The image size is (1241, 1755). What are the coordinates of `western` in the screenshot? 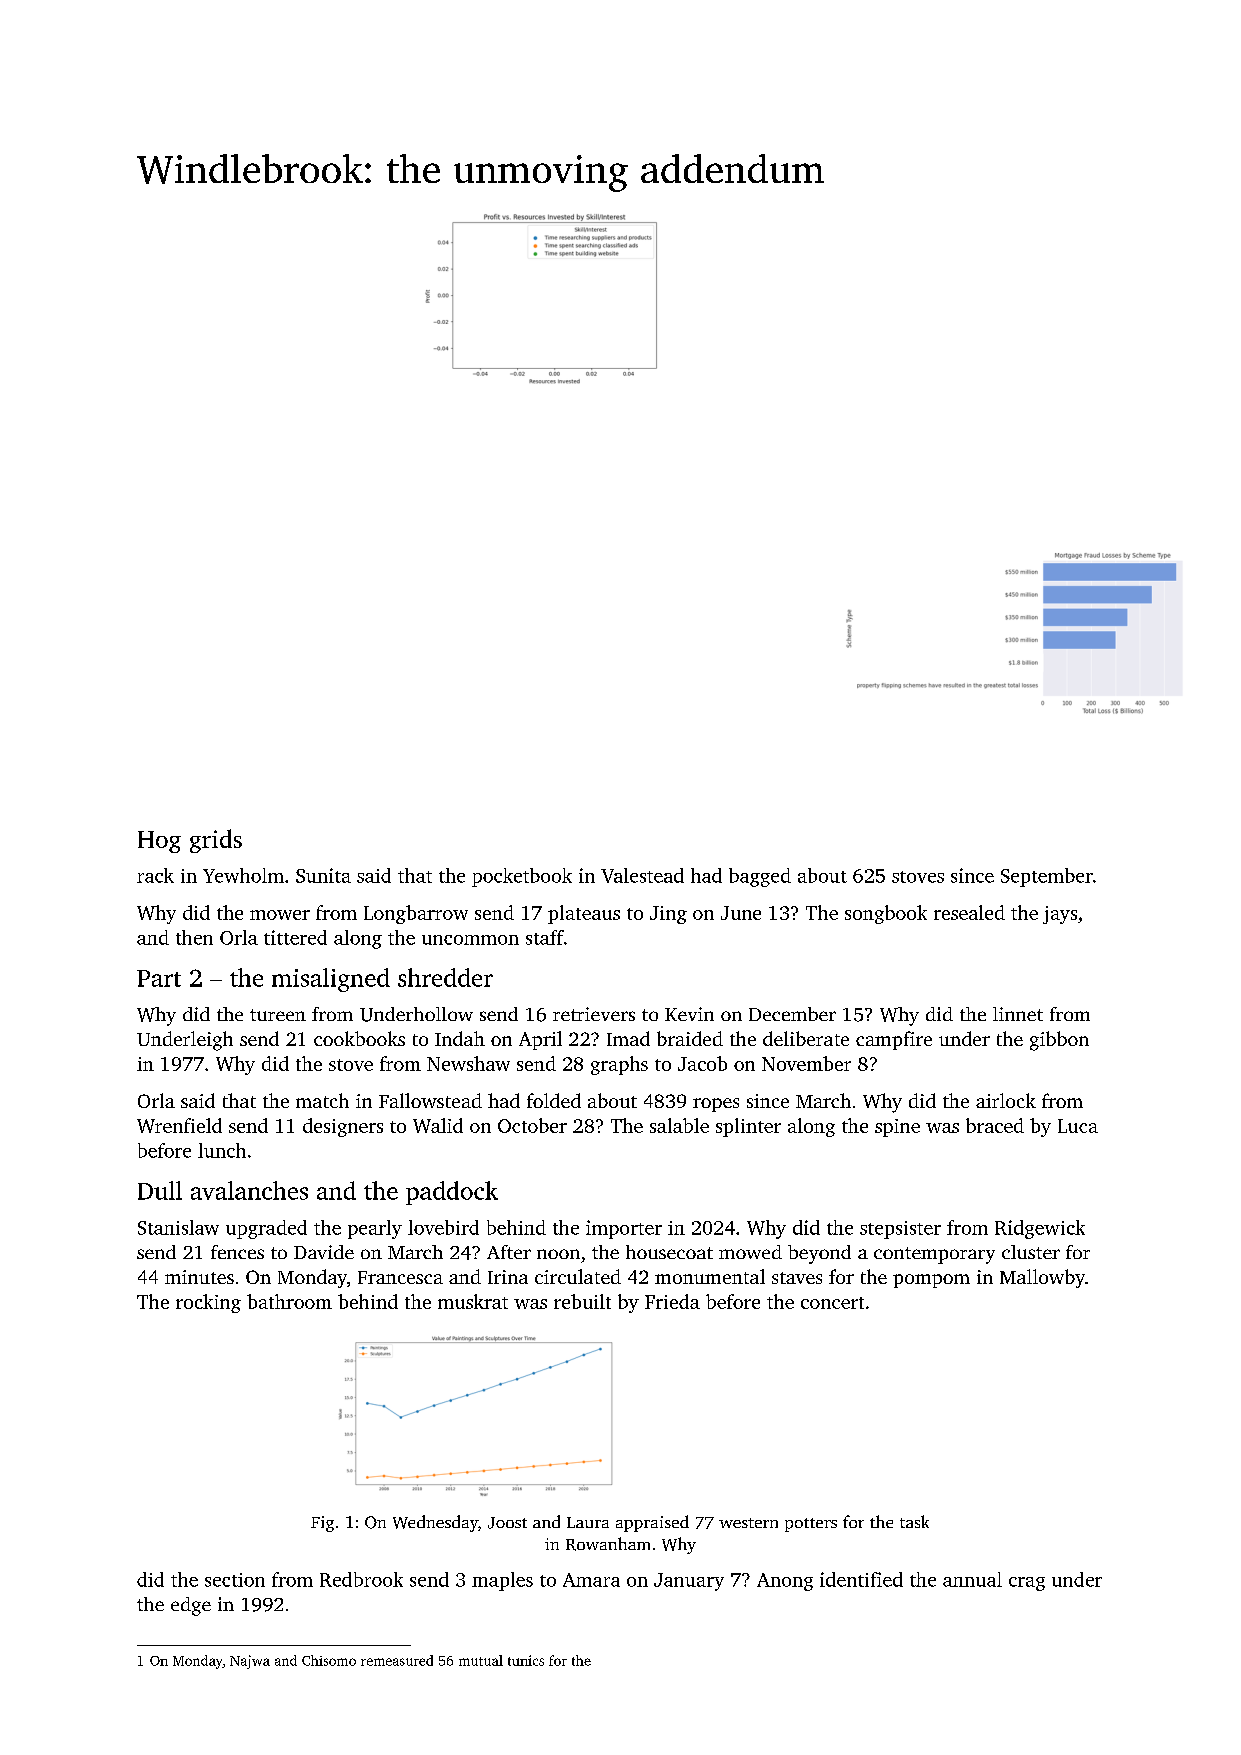 It's located at (748, 1523).
